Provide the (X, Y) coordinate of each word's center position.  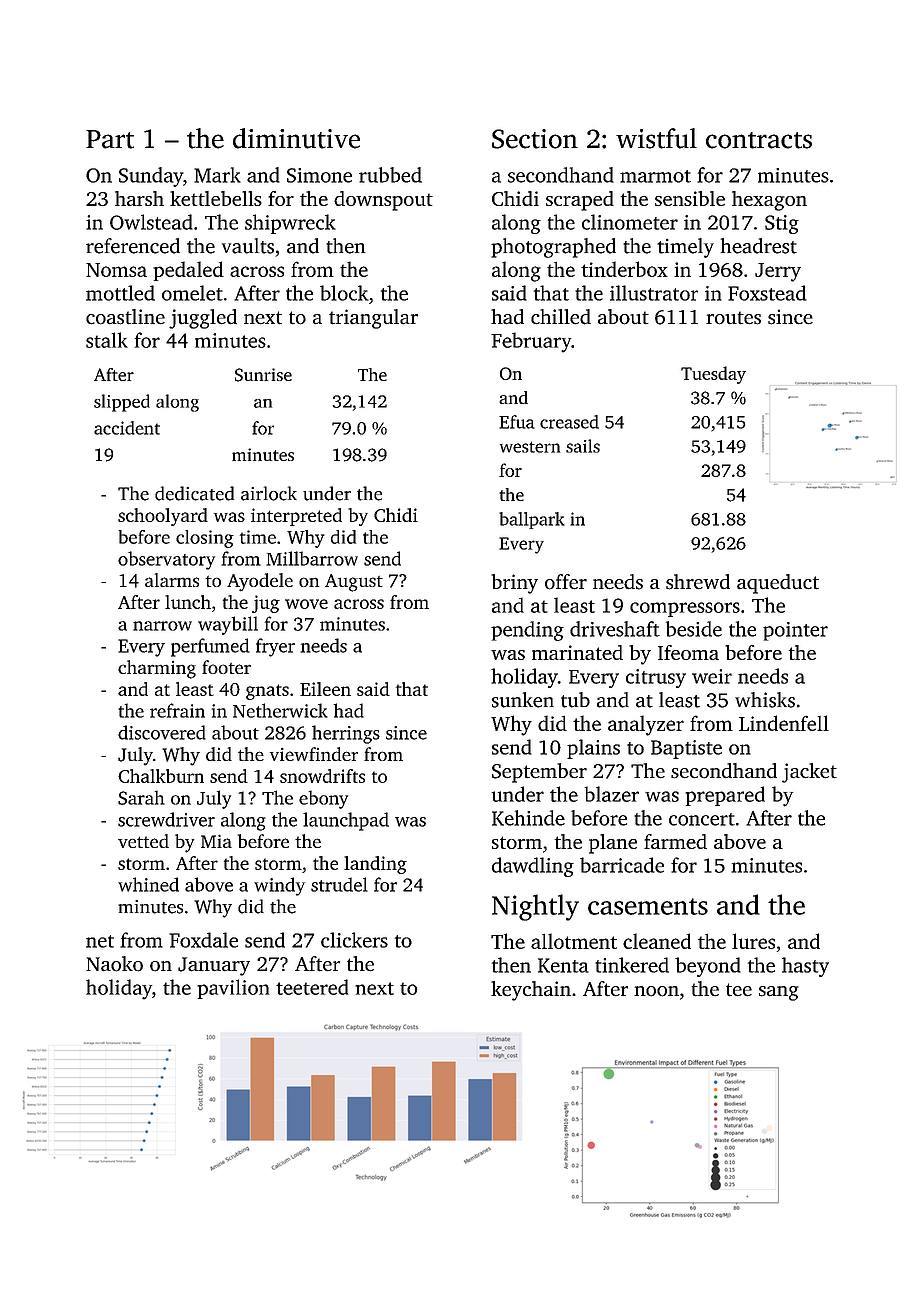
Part (110, 139)
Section (535, 139)
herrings (346, 734)
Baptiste (686, 749)
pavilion (233, 989)
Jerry (778, 272)
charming (157, 669)
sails (583, 446)
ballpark (532, 520)
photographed (553, 248)
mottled (120, 293)
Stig (782, 224)
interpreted (296, 517)
